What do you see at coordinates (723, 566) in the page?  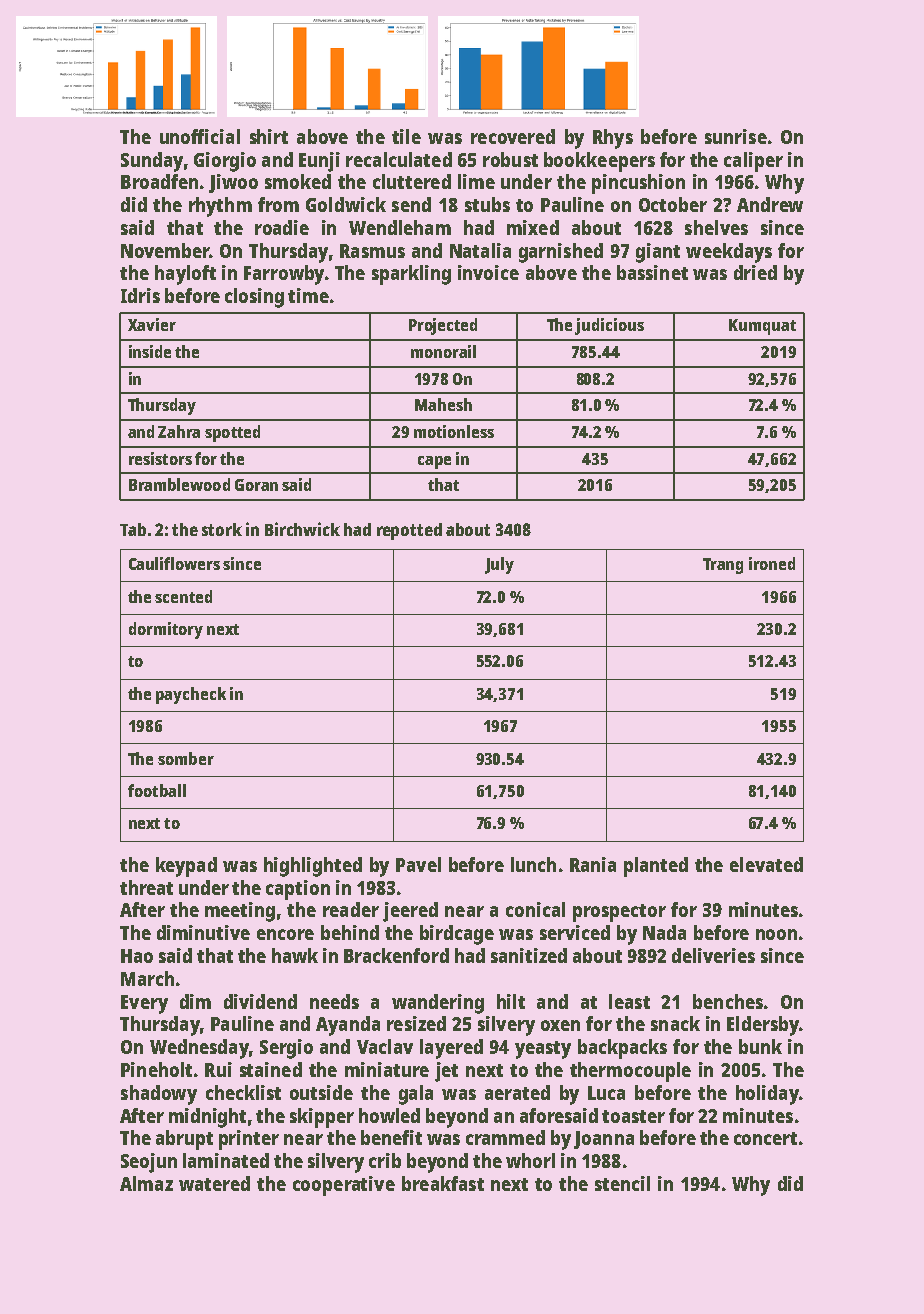 I see `Trang` at bounding box center [723, 566].
